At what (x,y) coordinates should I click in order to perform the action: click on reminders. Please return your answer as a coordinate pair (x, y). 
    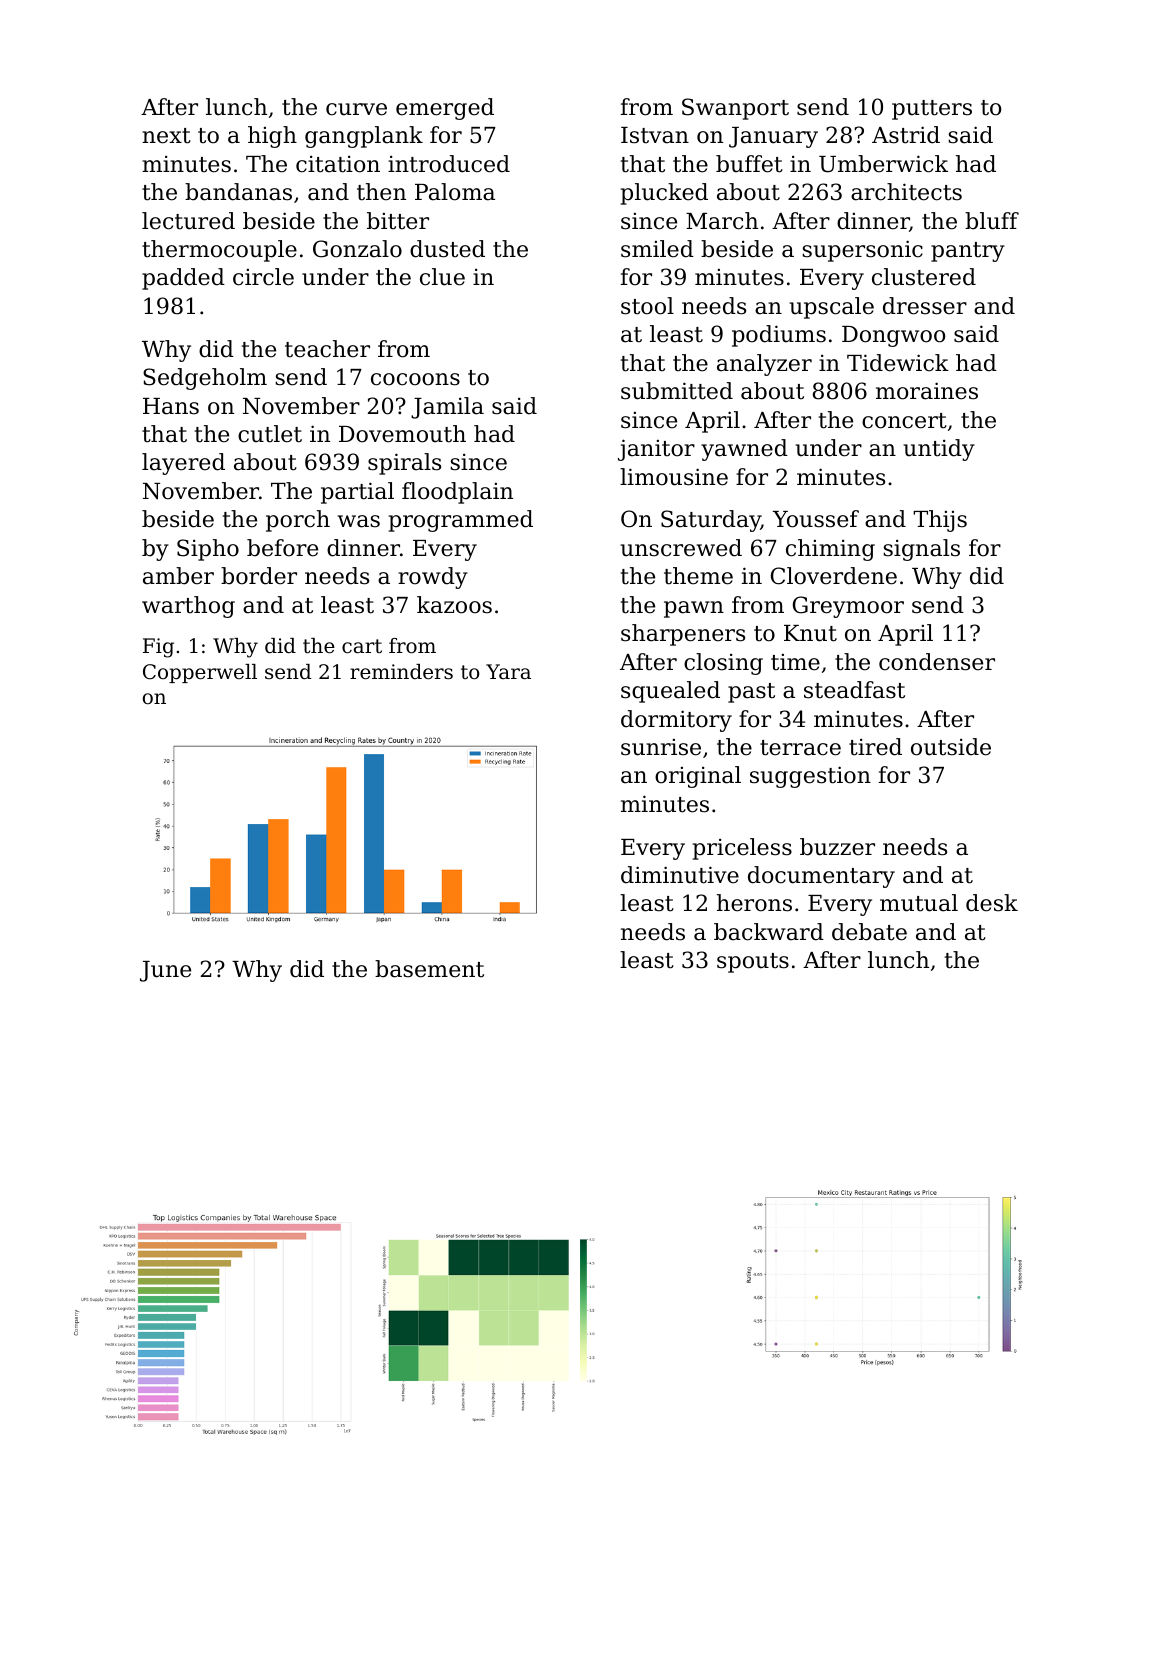
    Looking at the image, I should click on (401, 672).
